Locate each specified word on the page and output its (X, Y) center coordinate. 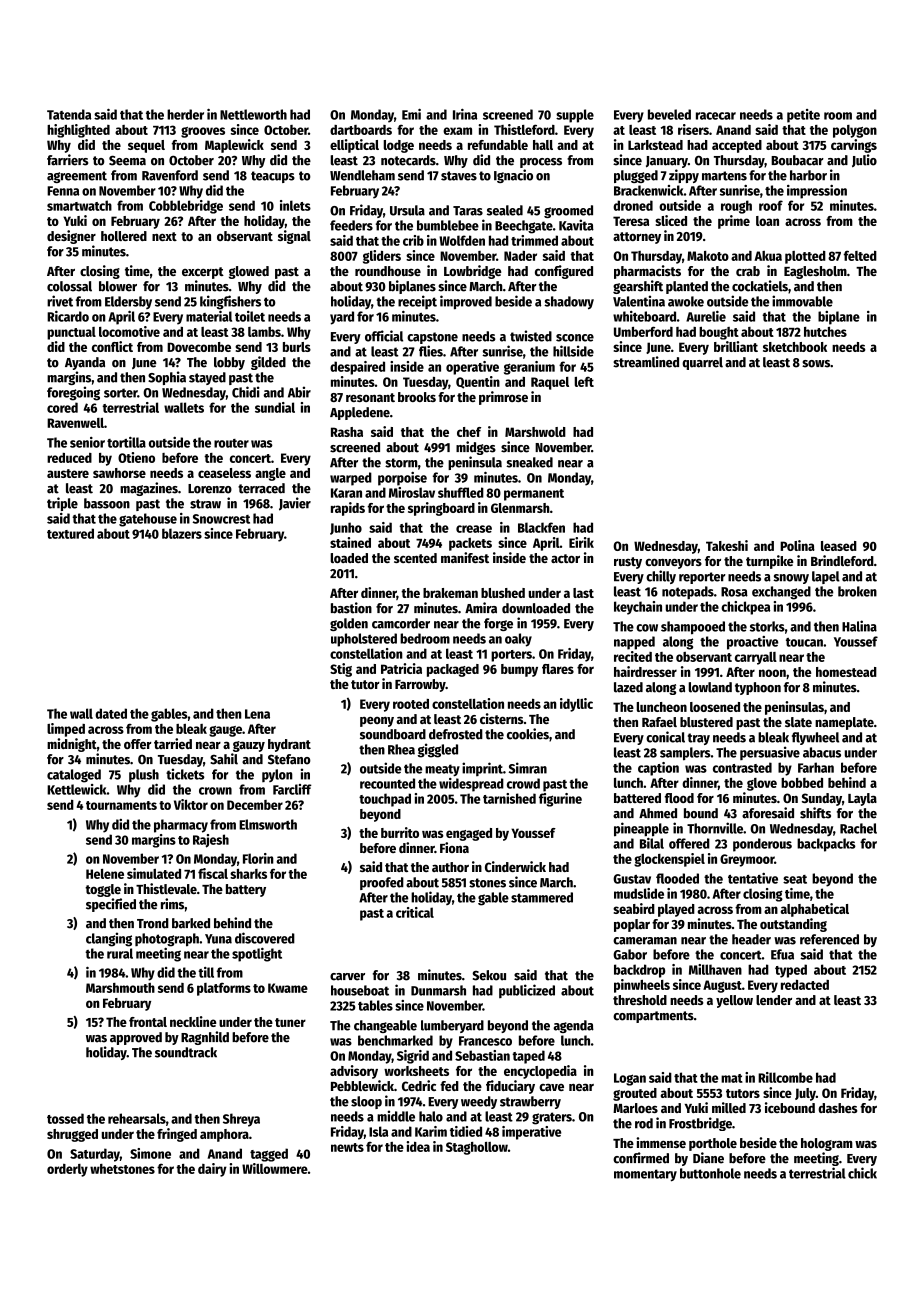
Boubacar (797, 160)
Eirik (581, 542)
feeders (351, 225)
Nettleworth (253, 114)
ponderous (762, 845)
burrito (400, 832)
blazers (182, 533)
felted (860, 255)
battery (246, 890)
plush (144, 775)
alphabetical (815, 910)
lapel (826, 577)
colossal (69, 286)
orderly (67, 1170)
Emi (411, 114)
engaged (469, 834)
